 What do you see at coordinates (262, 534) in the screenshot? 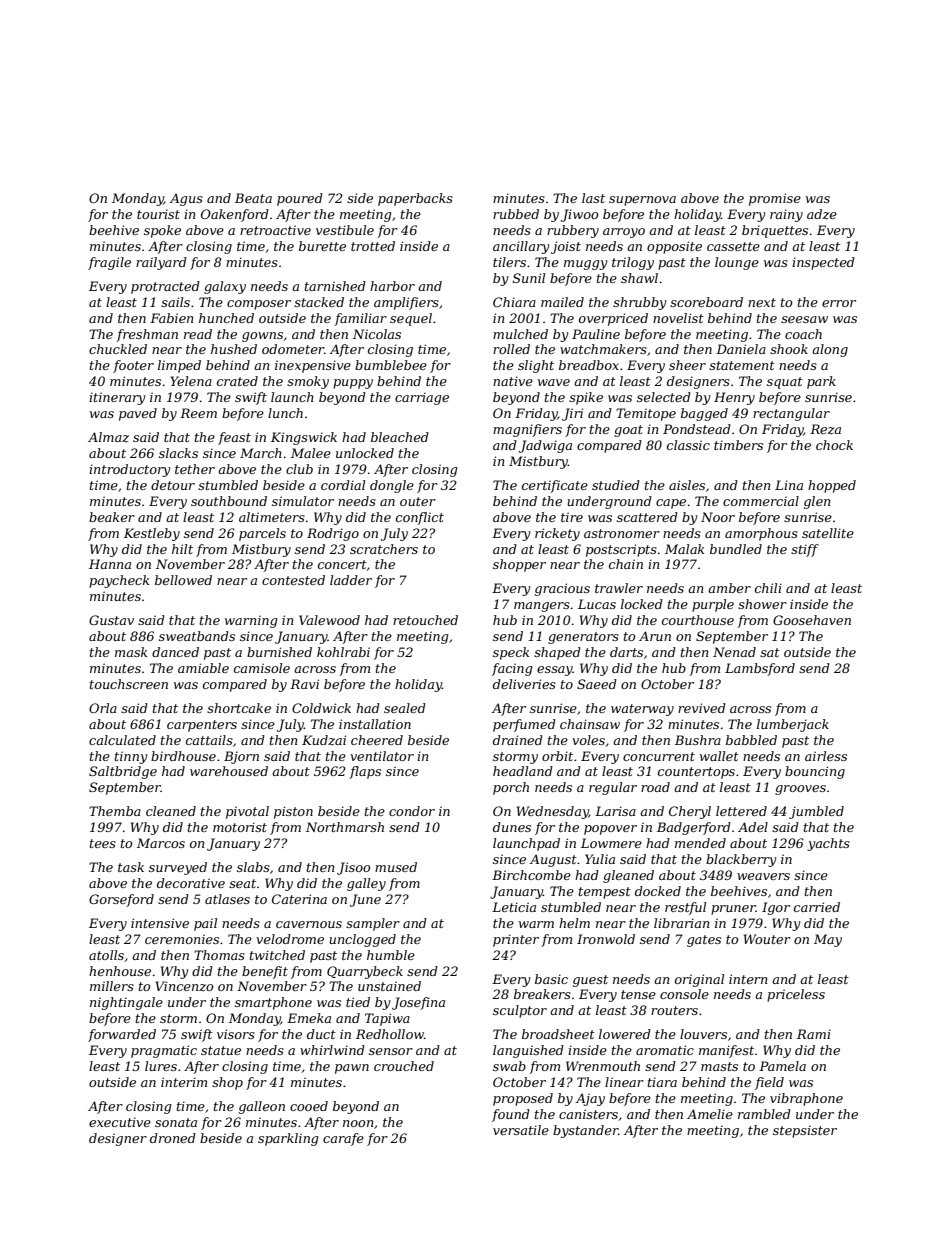
I see `parcels` at bounding box center [262, 534].
